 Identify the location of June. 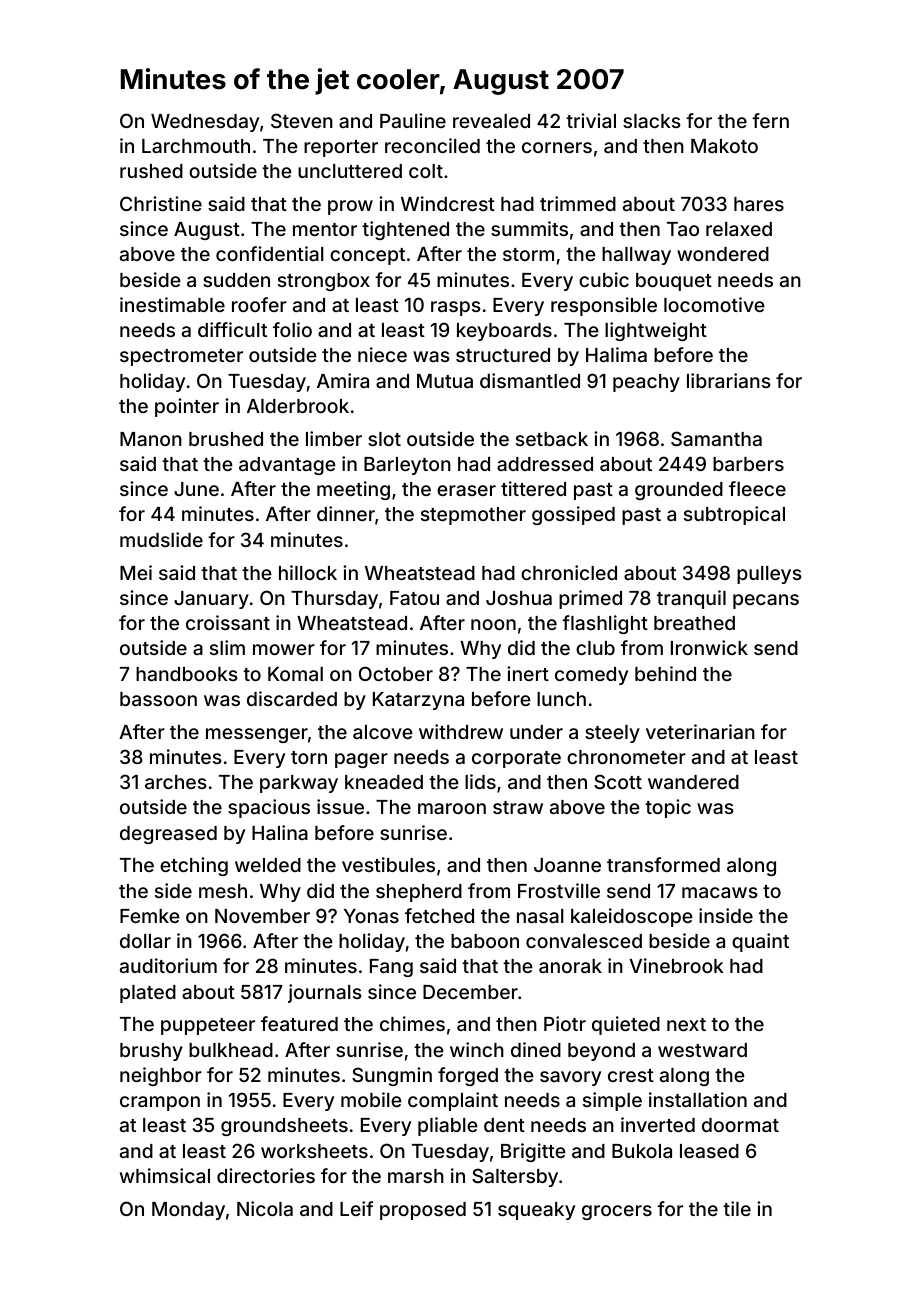
(196, 489).
